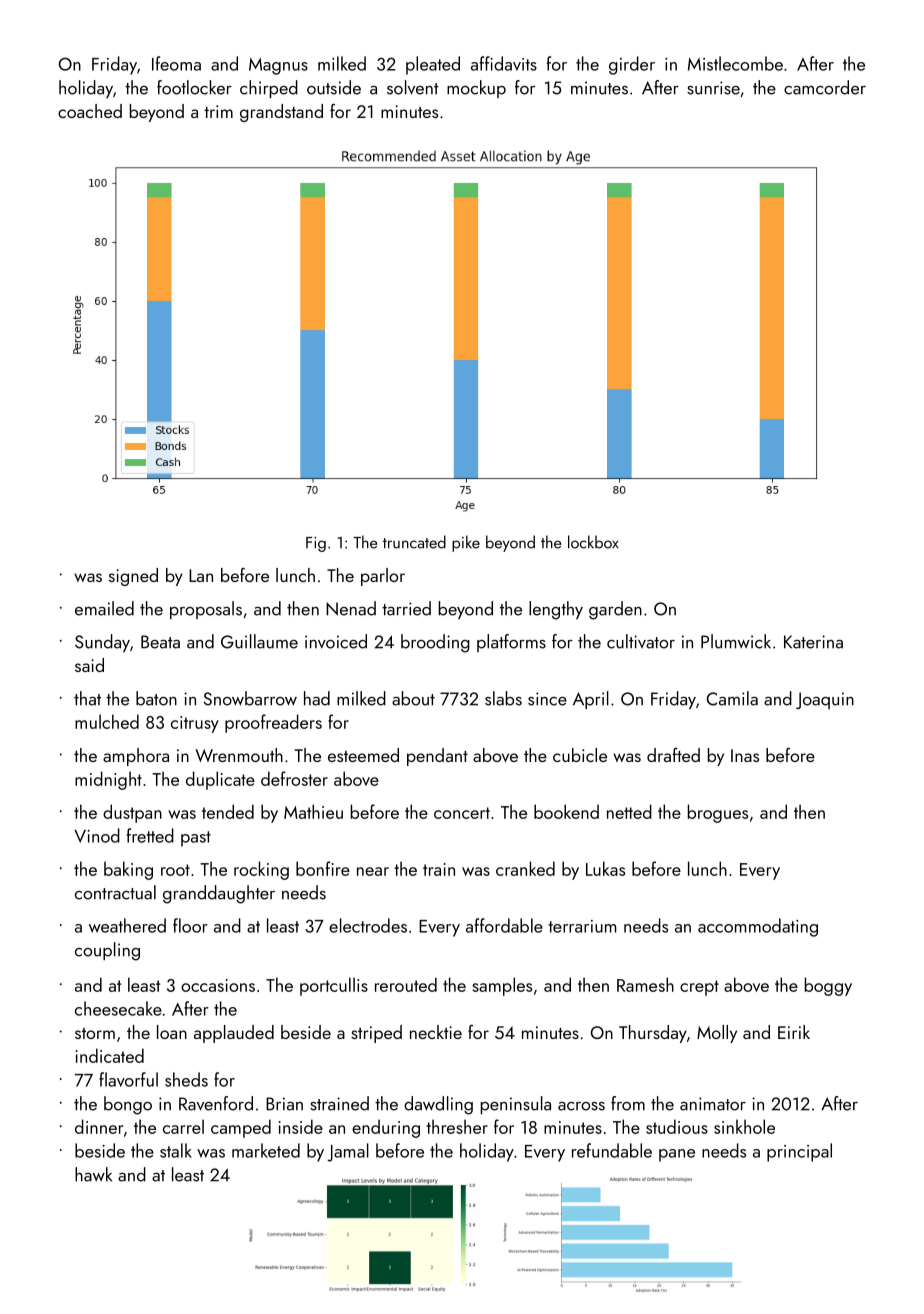 The height and width of the image is (1314, 924). Describe the element at coordinates (593, 542) in the image. I see `lockbox` at that location.
